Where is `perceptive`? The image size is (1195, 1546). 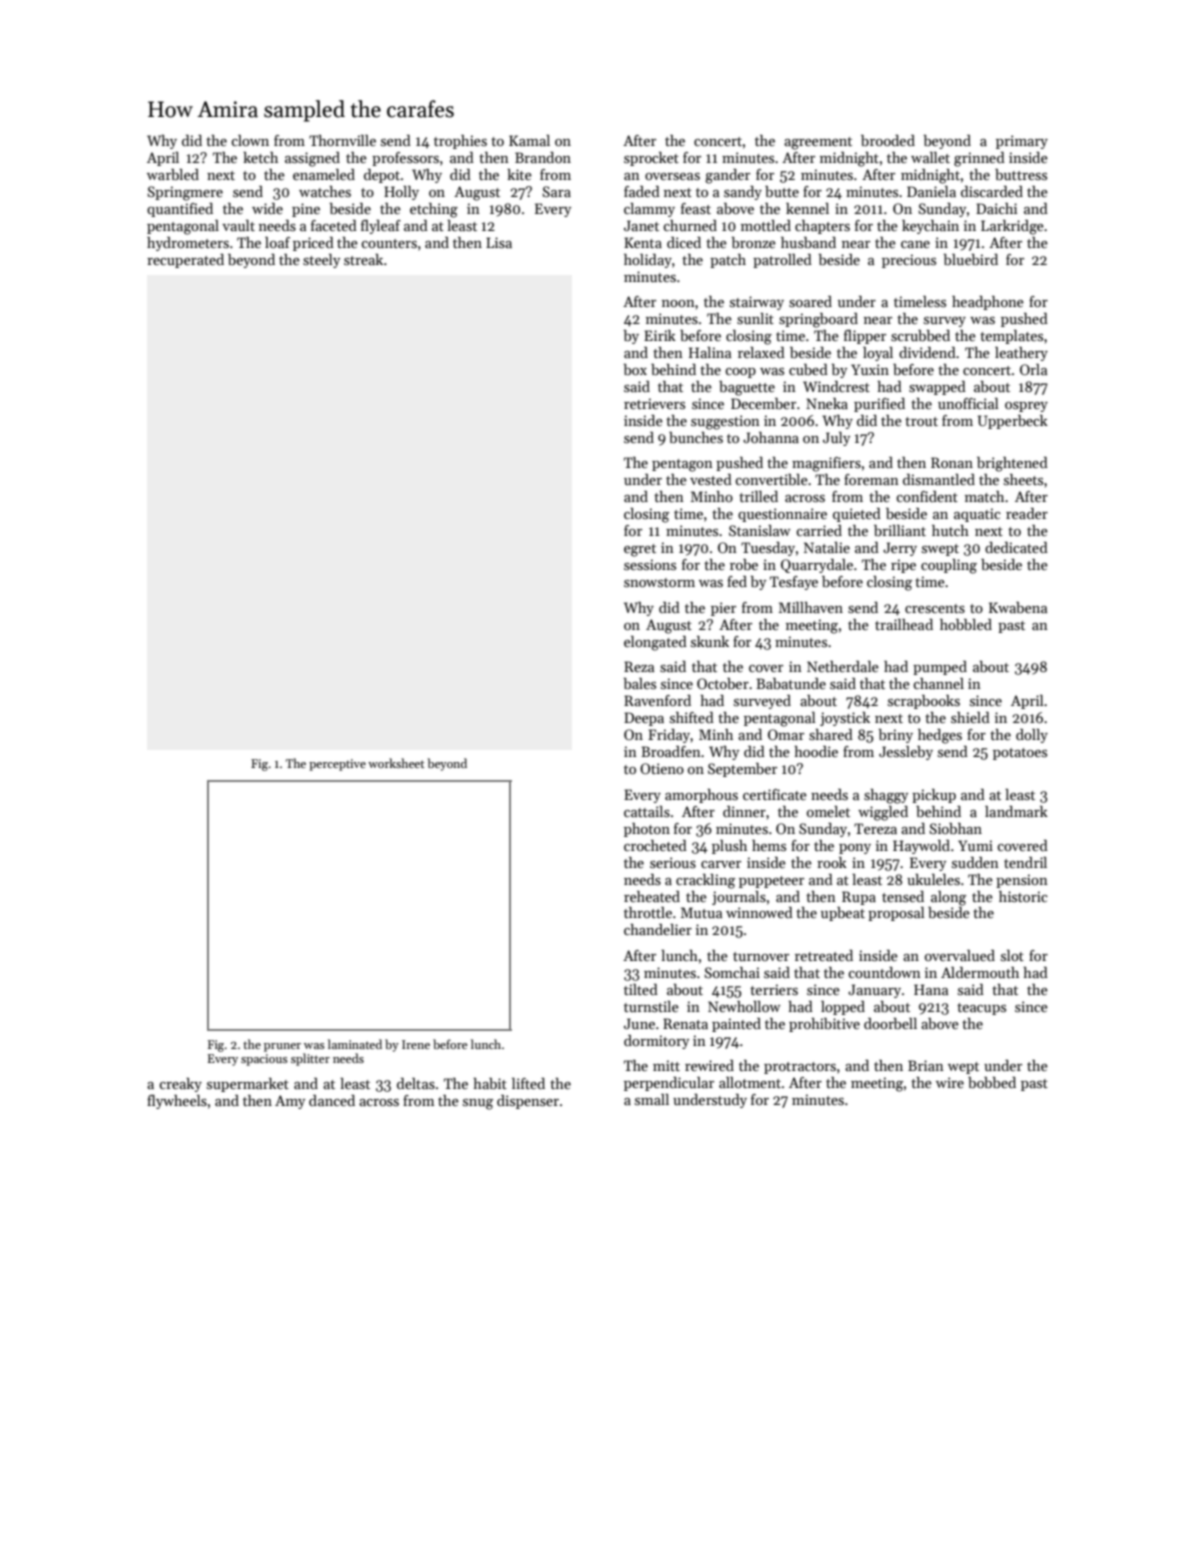
perceptive is located at coordinates (337, 765).
